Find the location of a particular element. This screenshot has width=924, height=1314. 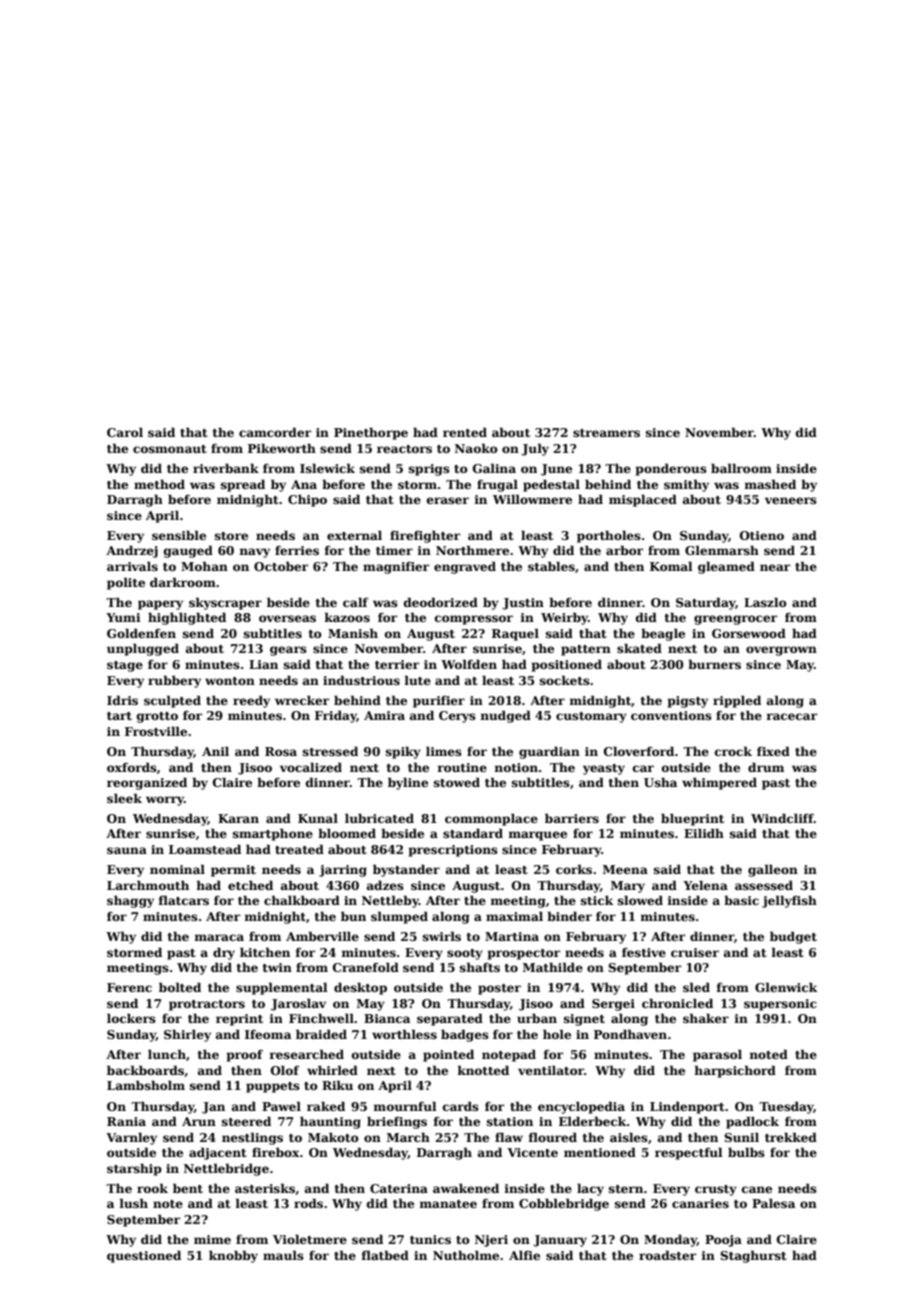

rented is located at coordinates (465, 432).
